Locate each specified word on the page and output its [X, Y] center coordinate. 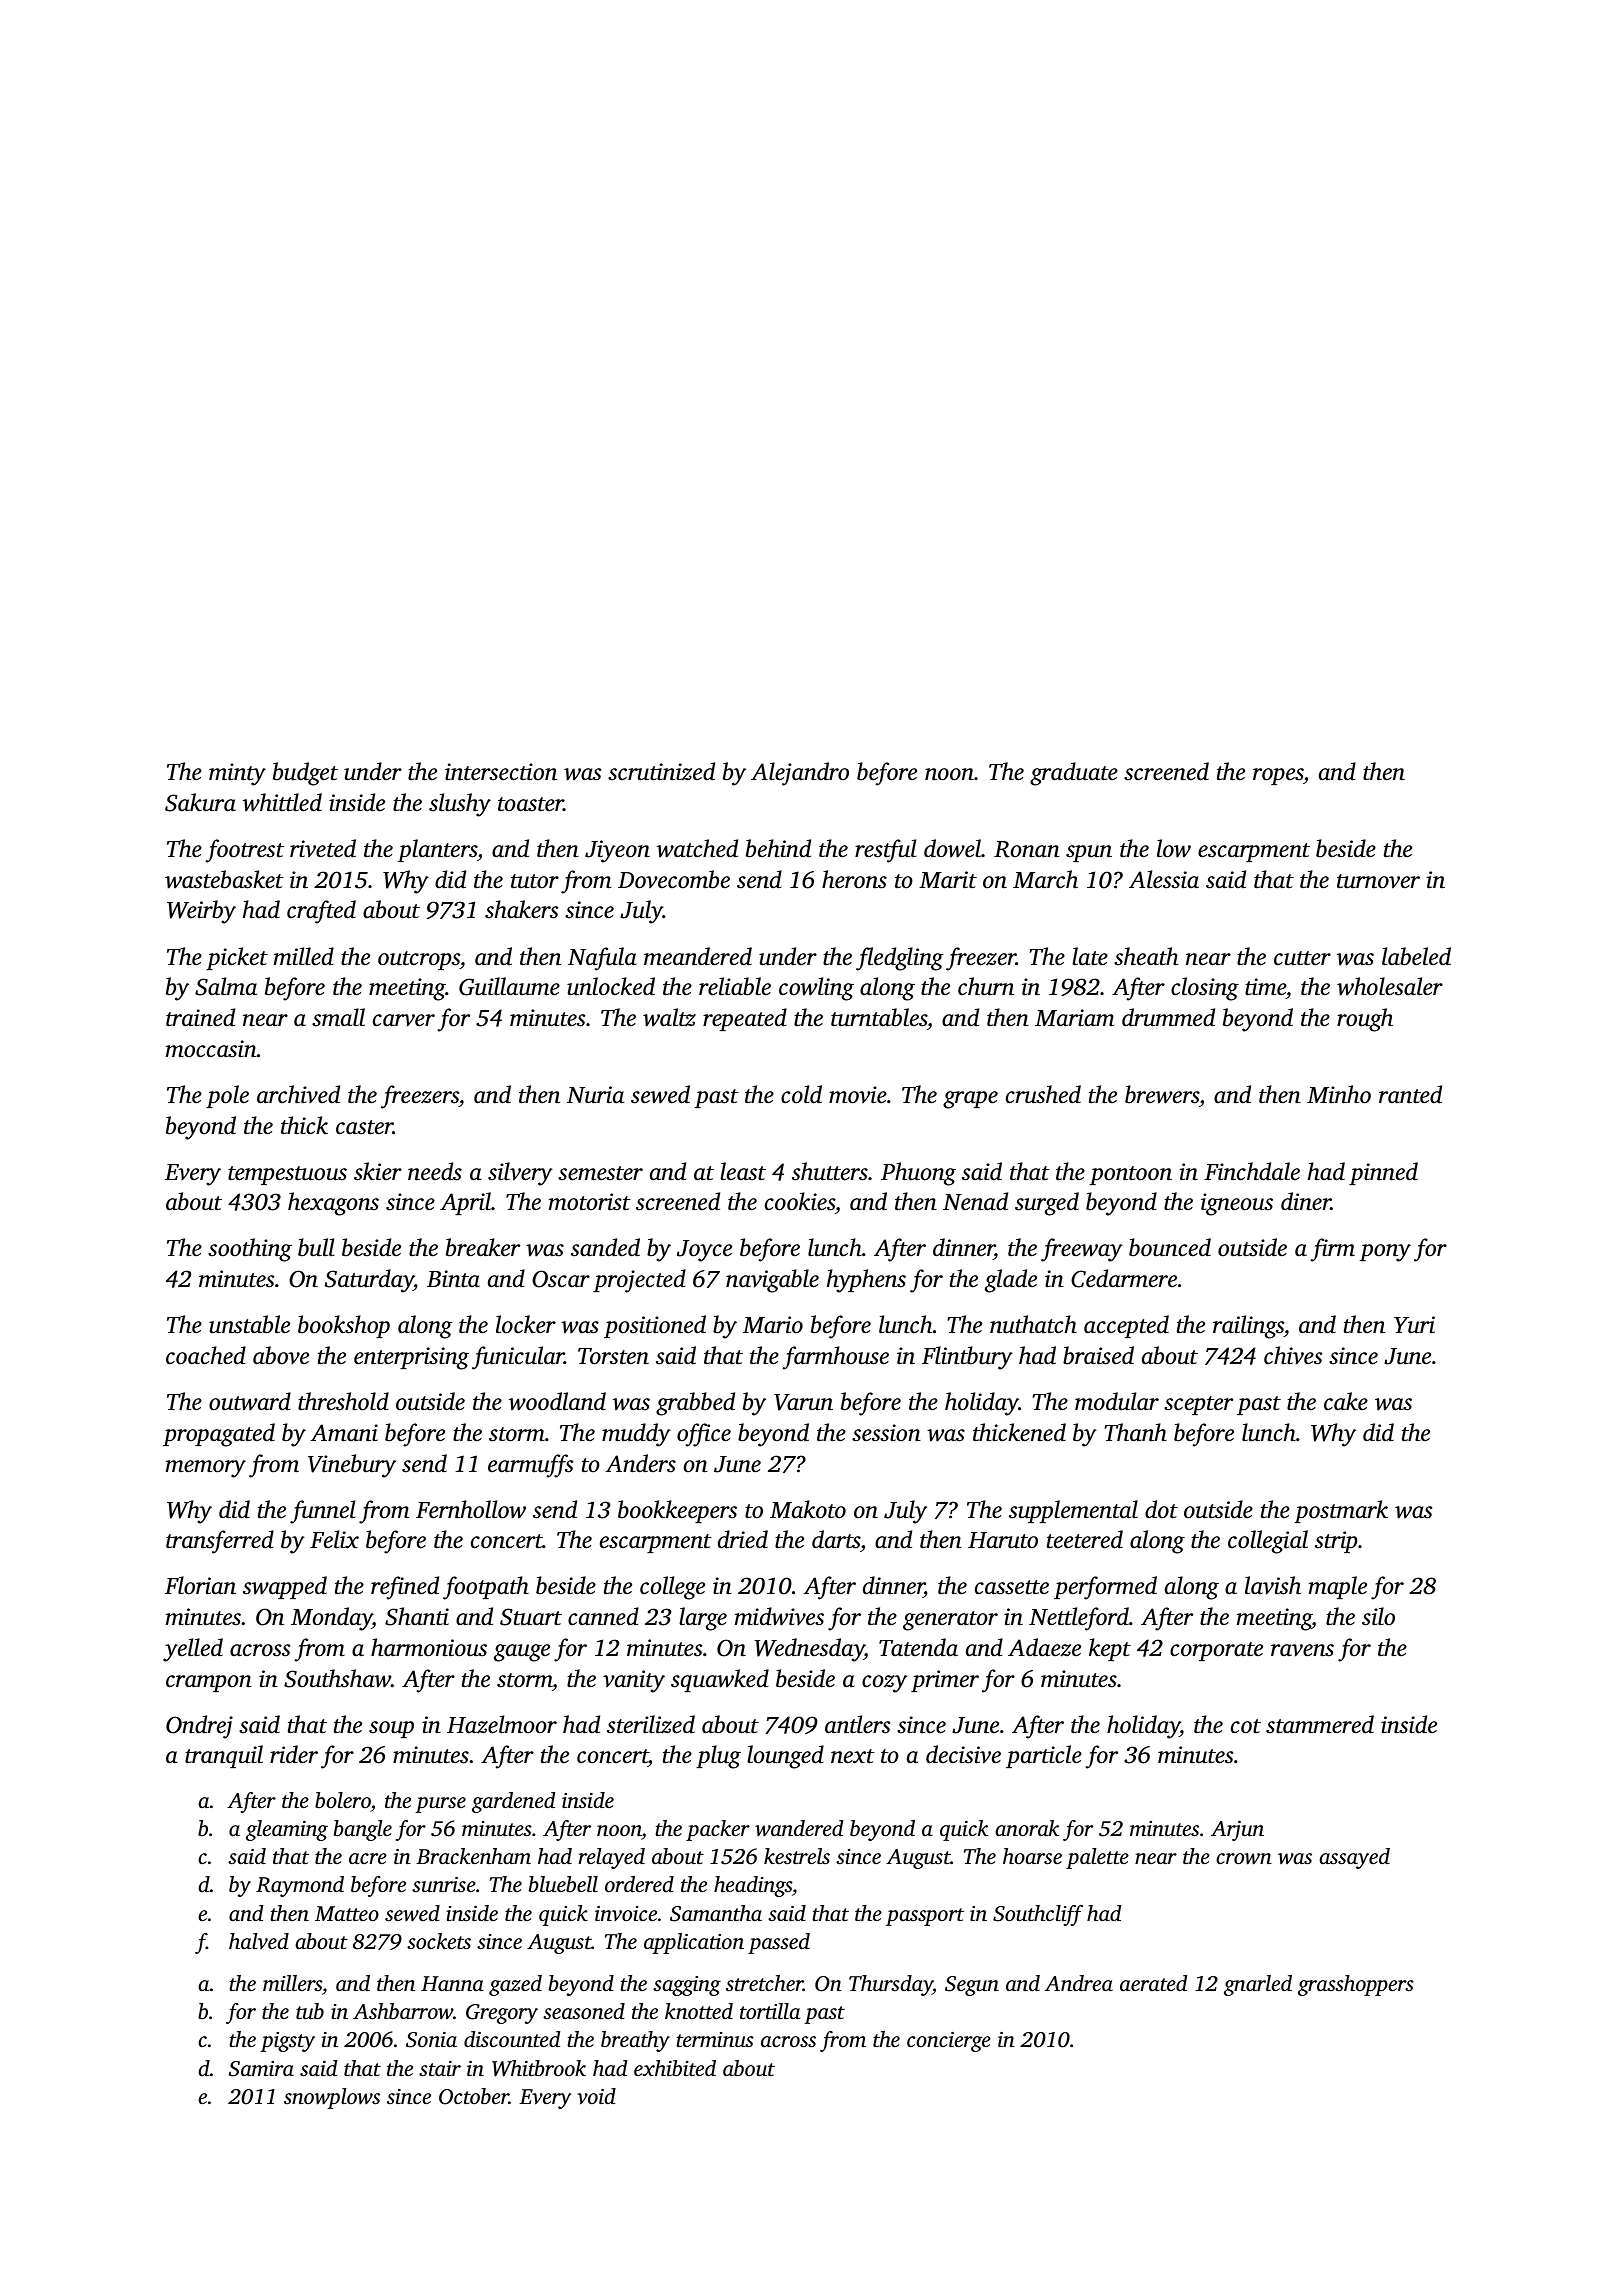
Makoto [808, 1509]
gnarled [1258, 1985]
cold [801, 1094]
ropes [1278, 776]
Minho [1339, 1094]
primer [945, 1681]
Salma [226, 986]
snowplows [332, 2098]
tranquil [224, 1756]
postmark [1341, 1511]
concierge [949, 2042]
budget [305, 774]
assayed [1354, 1858]
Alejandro [800, 774]
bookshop [344, 1326]
